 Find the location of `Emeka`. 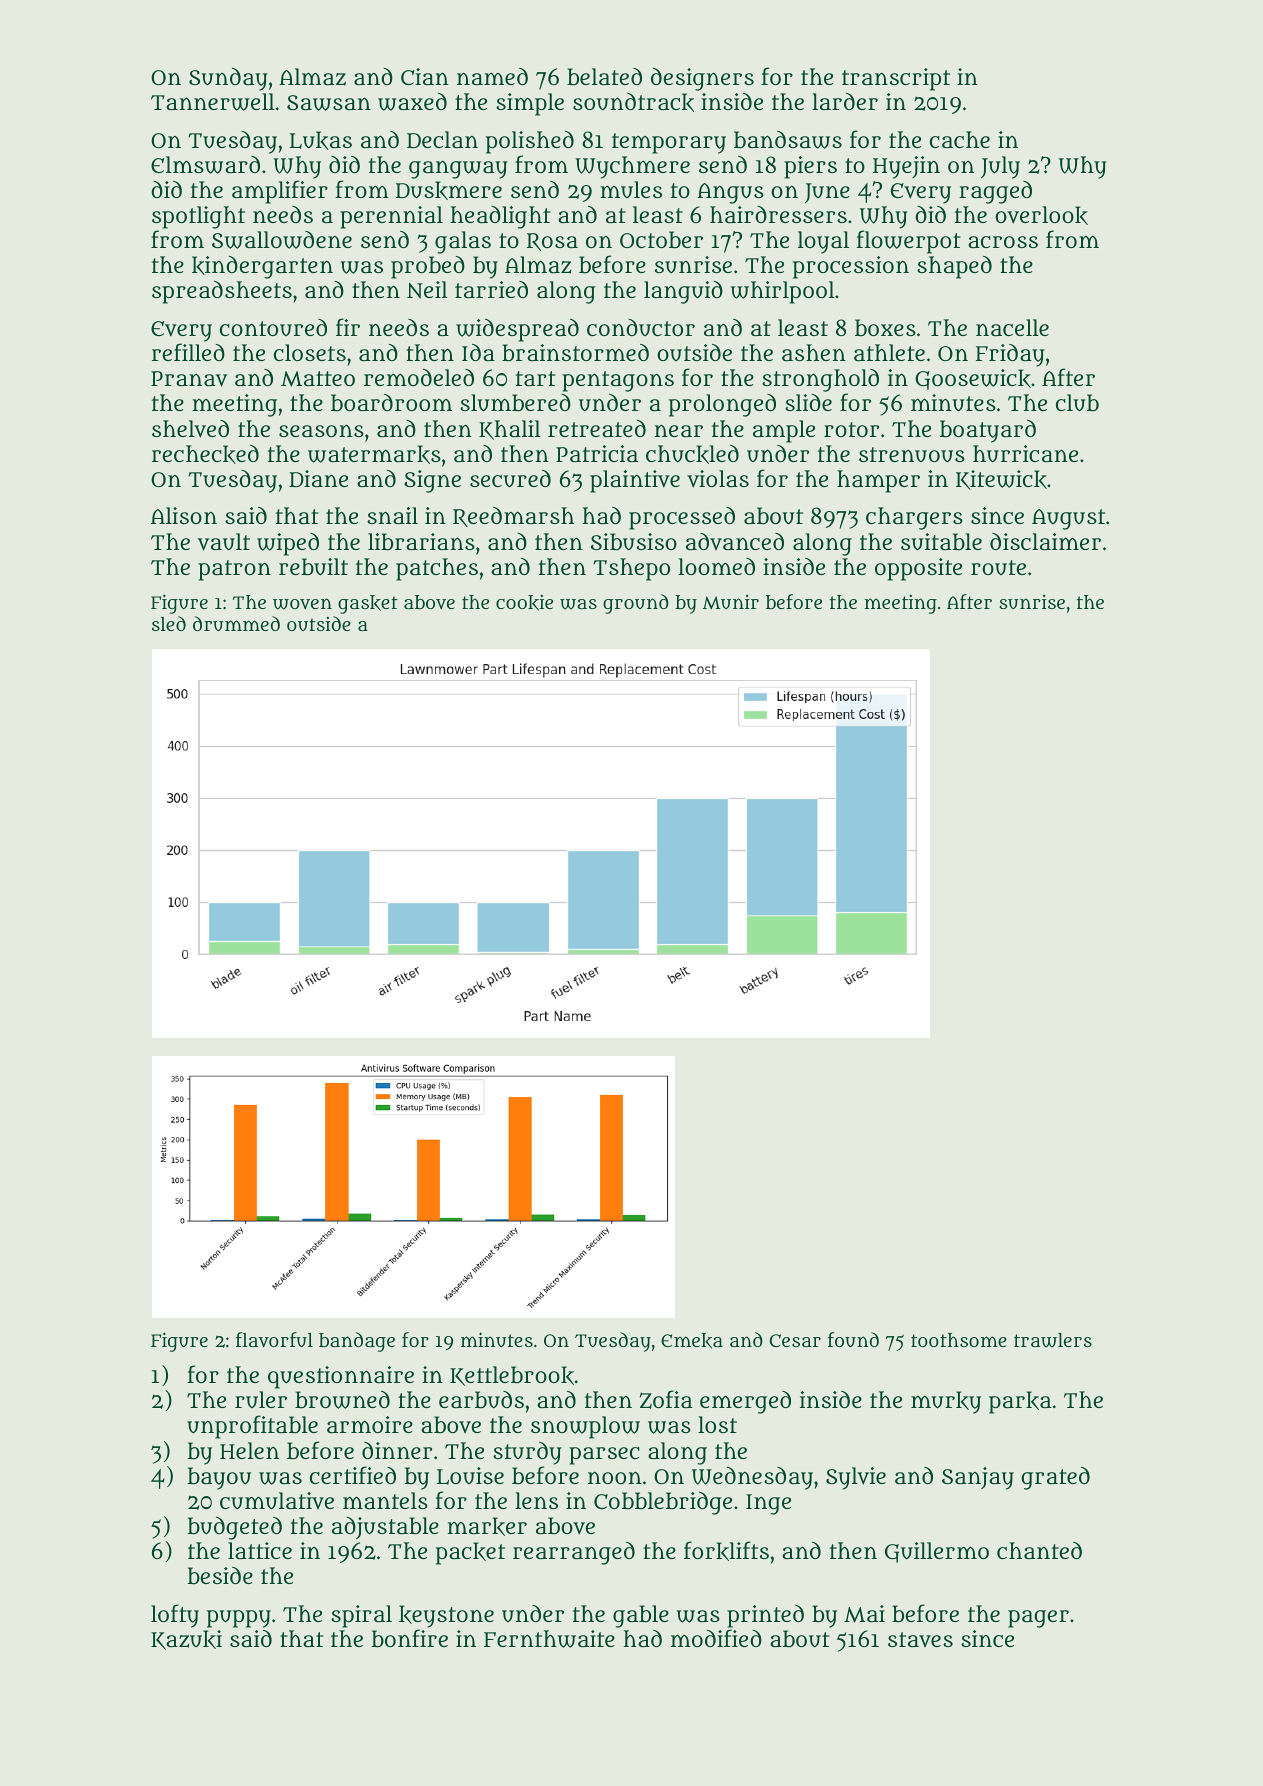

Emeka is located at coordinates (692, 1341).
